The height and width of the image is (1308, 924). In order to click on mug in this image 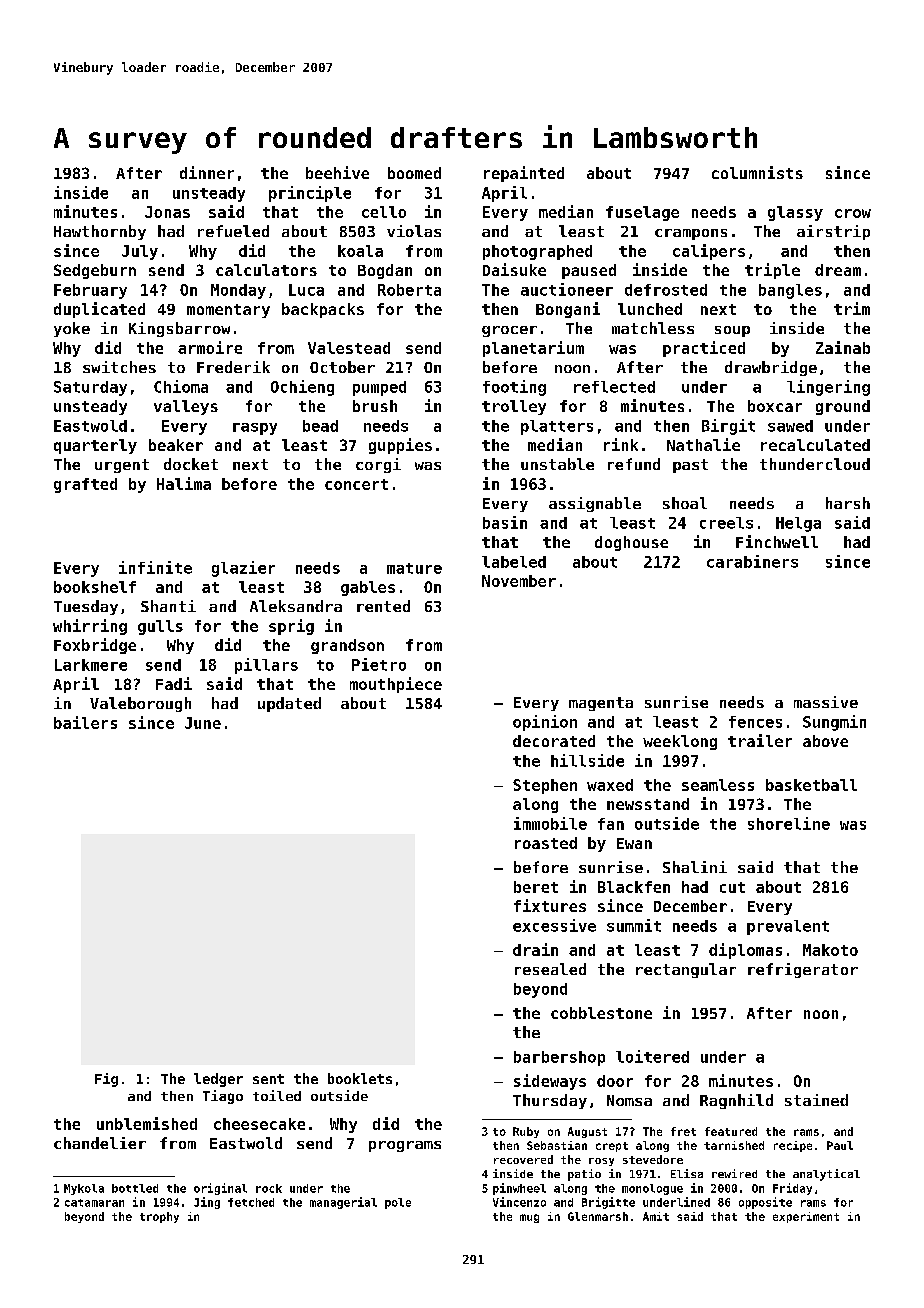, I will do `click(529, 1218)`.
